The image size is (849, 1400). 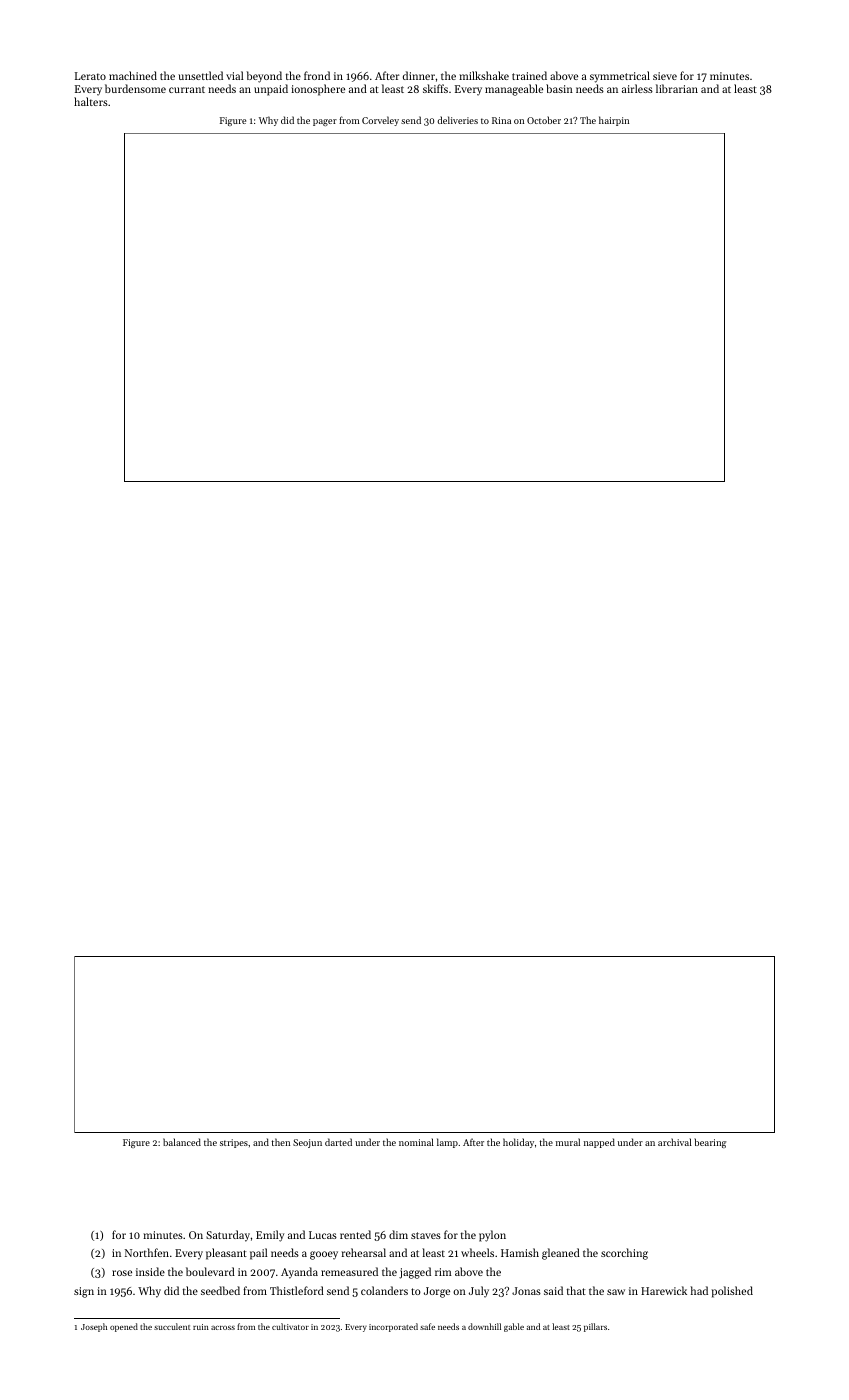 I want to click on Rina, so click(x=501, y=120).
